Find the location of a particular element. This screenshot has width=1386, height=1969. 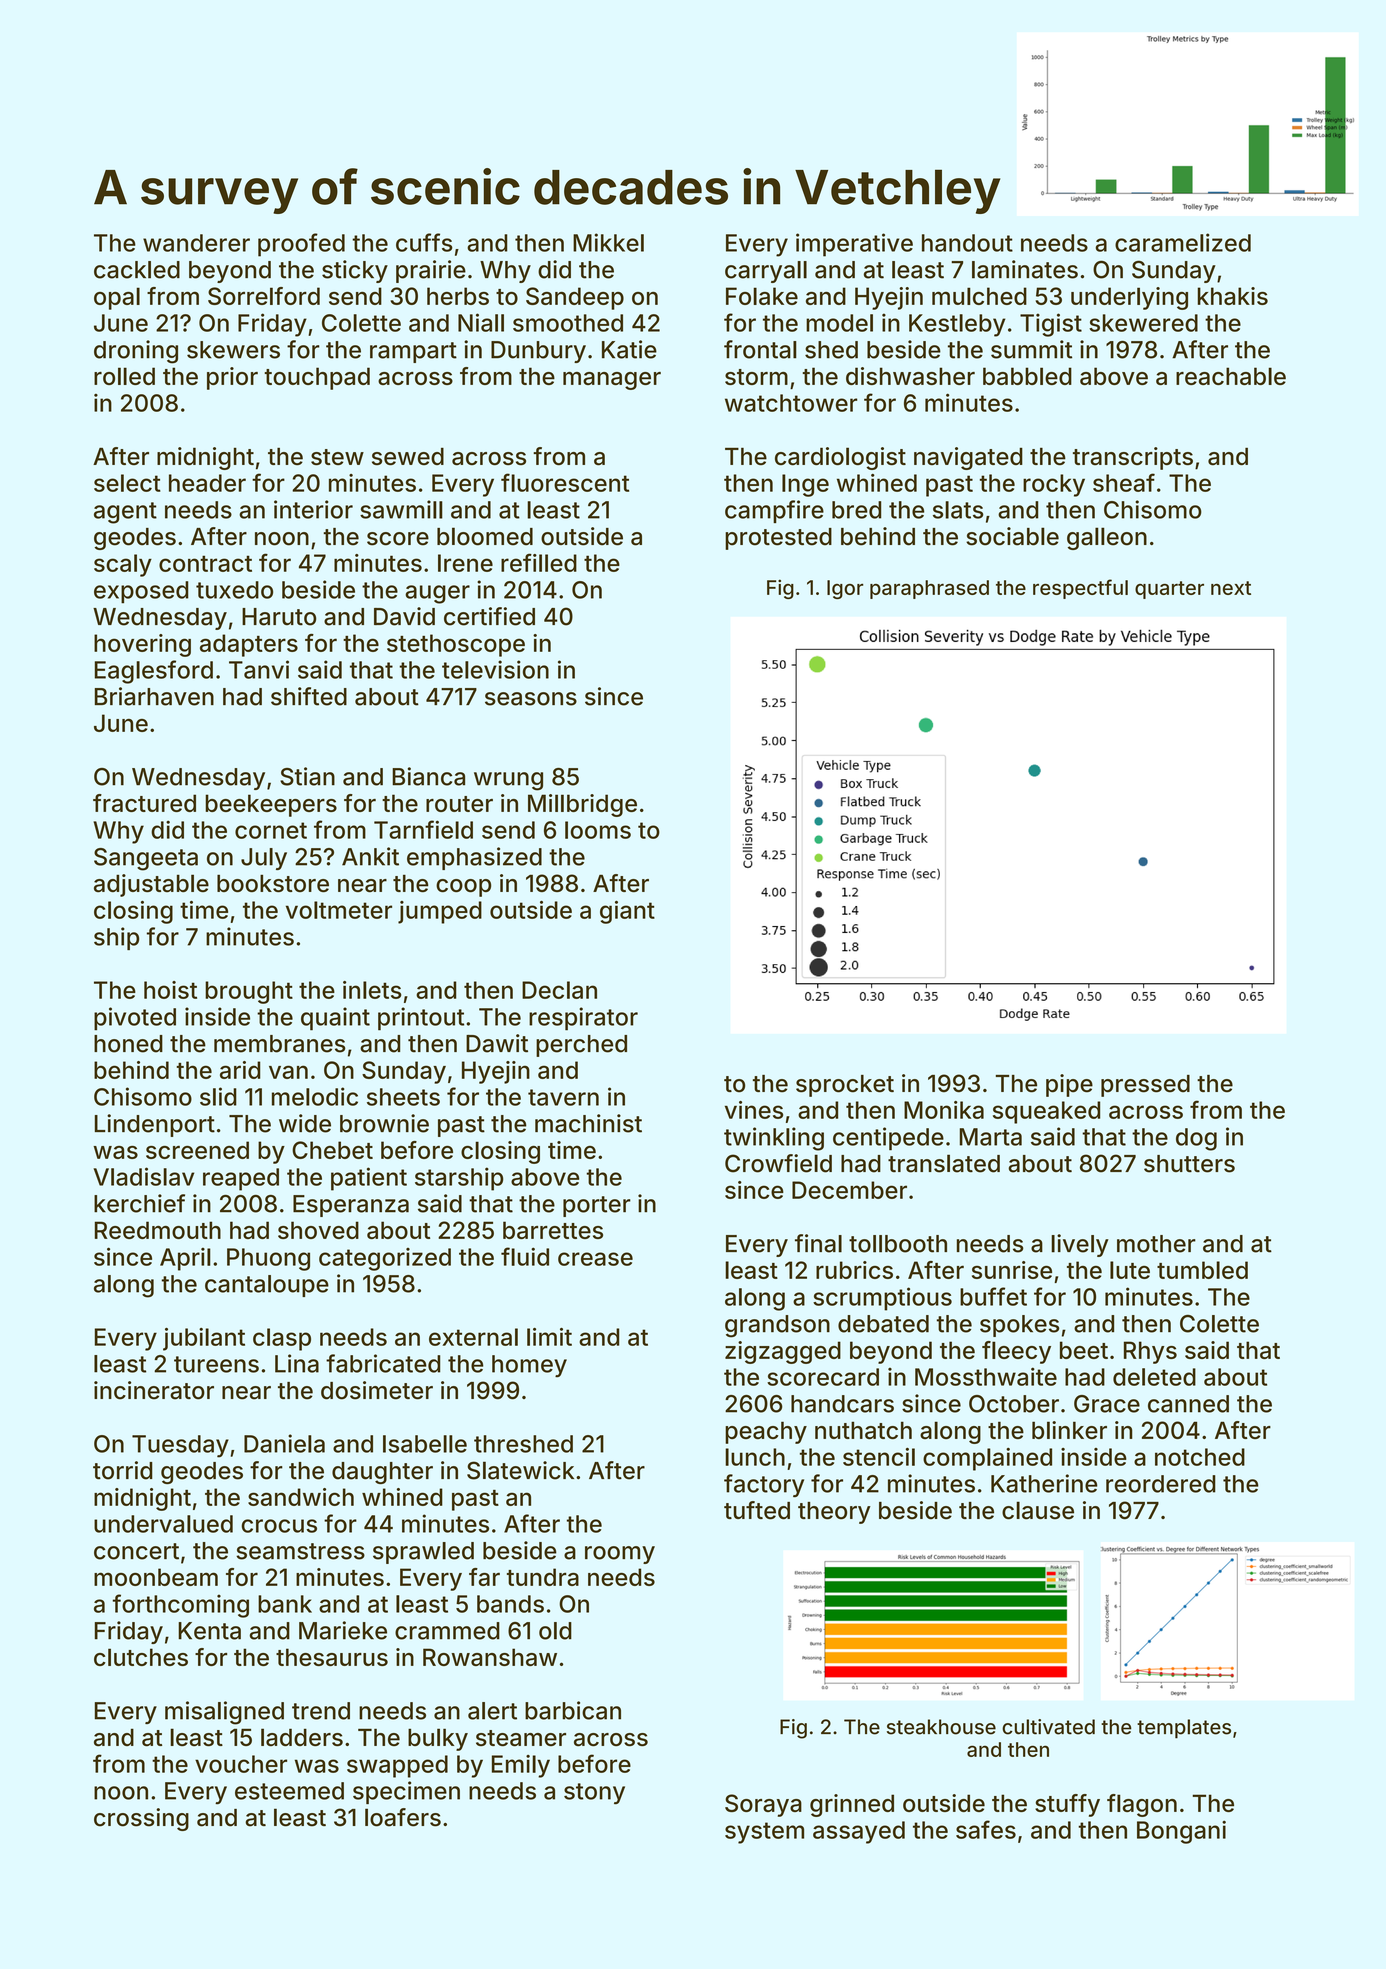

Mikkel is located at coordinates (608, 242).
